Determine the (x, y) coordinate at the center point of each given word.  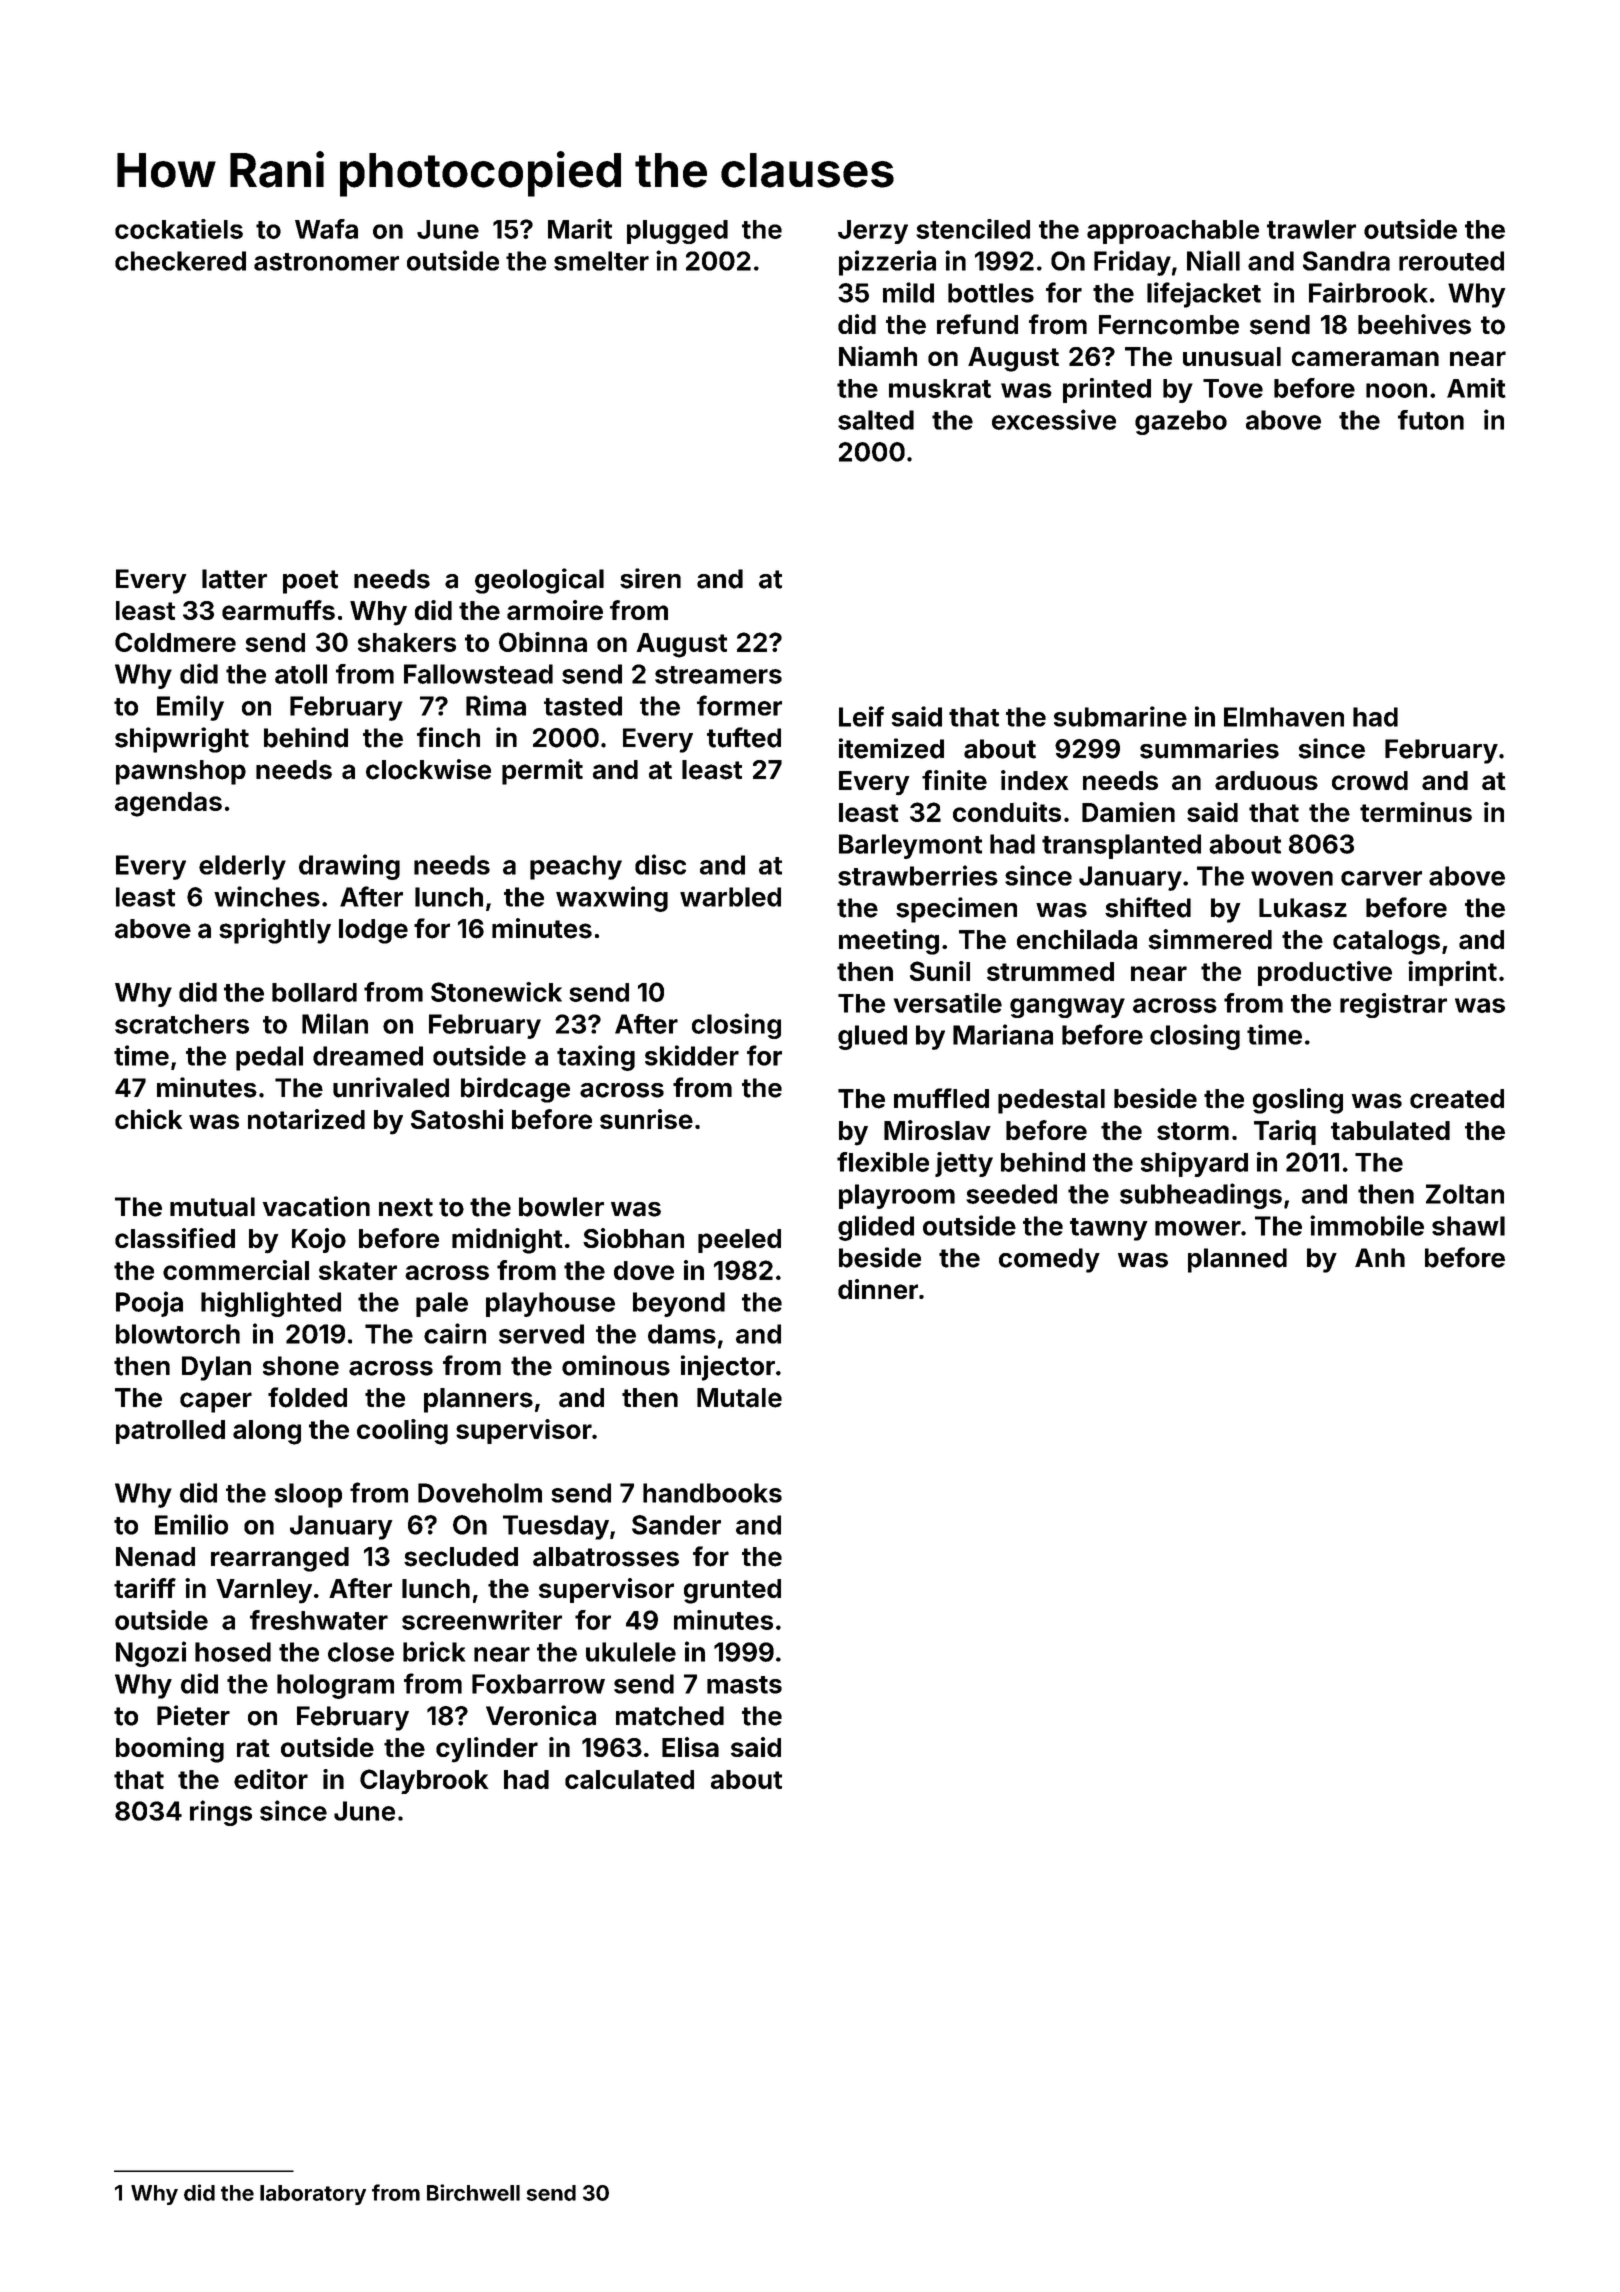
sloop (308, 1495)
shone (301, 1366)
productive (1325, 973)
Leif (861, 716)
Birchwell (473, 2192)
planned (1237, 1260)
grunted (732, 1591)
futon (1431, 420)
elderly (242, 867)
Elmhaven (1284, 717)
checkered (180, 261)
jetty (964, 1164)
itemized (891, 748)
